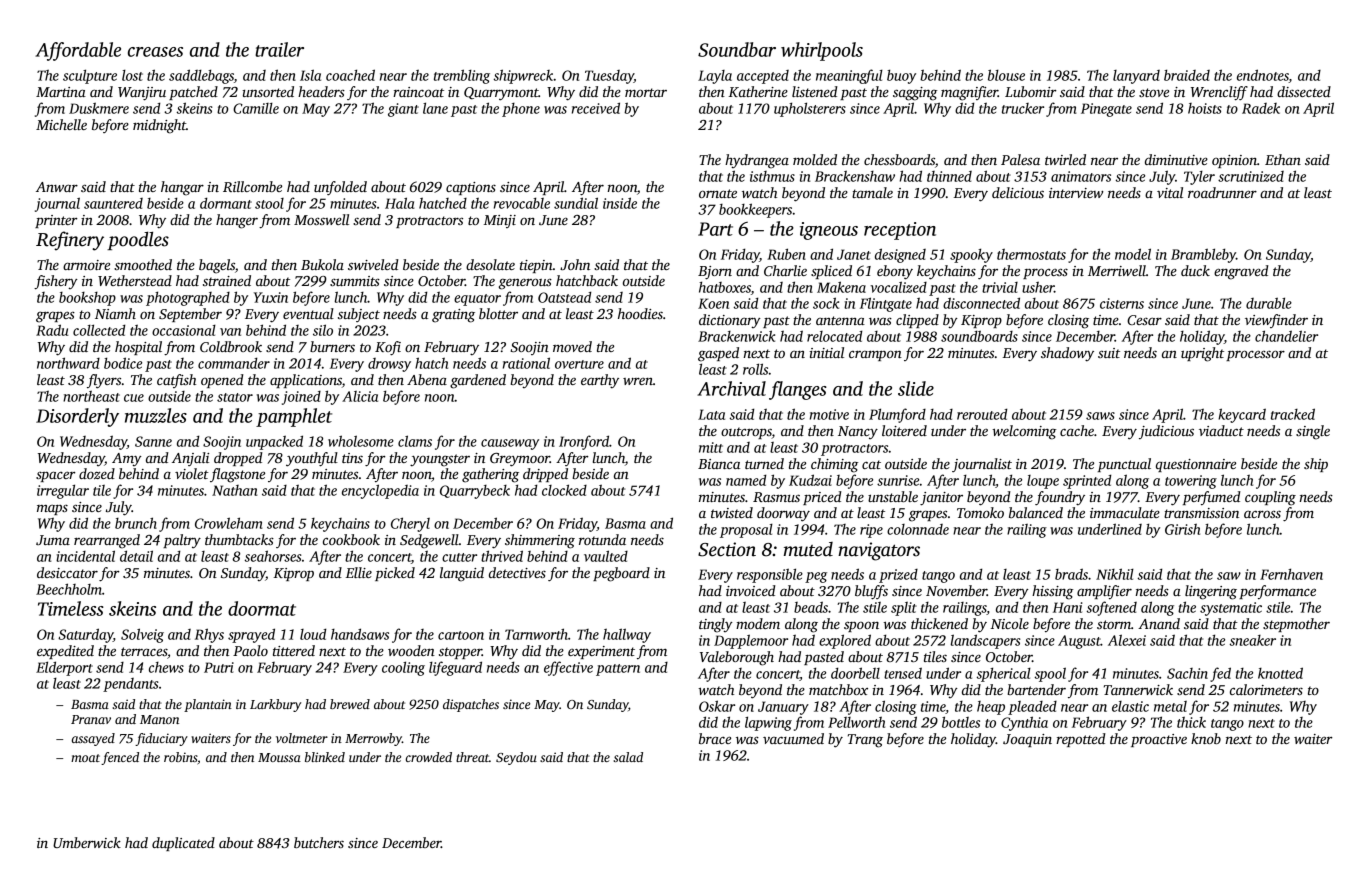 This page has width=1372, height=887. I want to click on Fernhaven, so click(1291, 574).
